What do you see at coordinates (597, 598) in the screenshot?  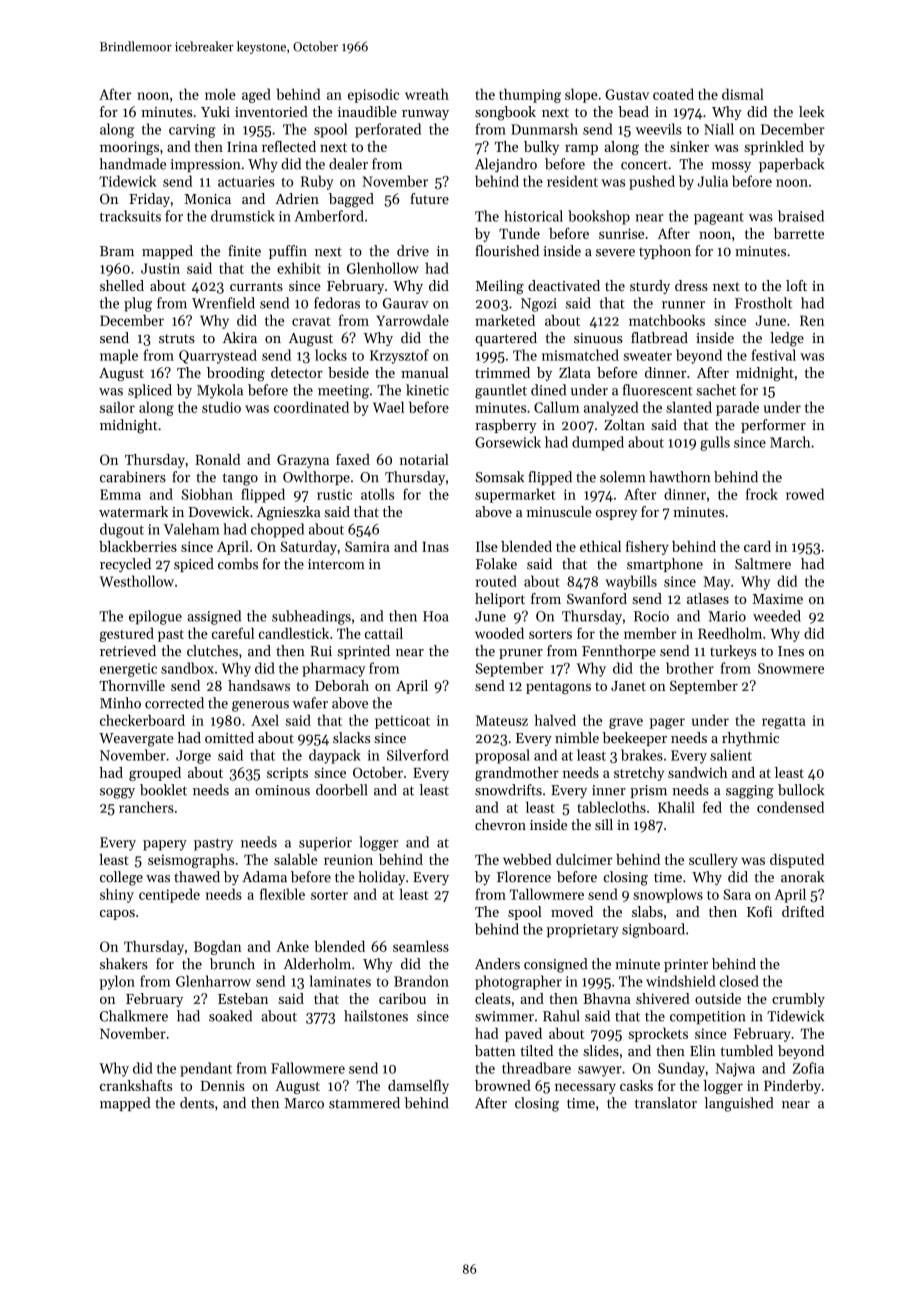 I see `Swanford` at bounding box center [597, 598].
